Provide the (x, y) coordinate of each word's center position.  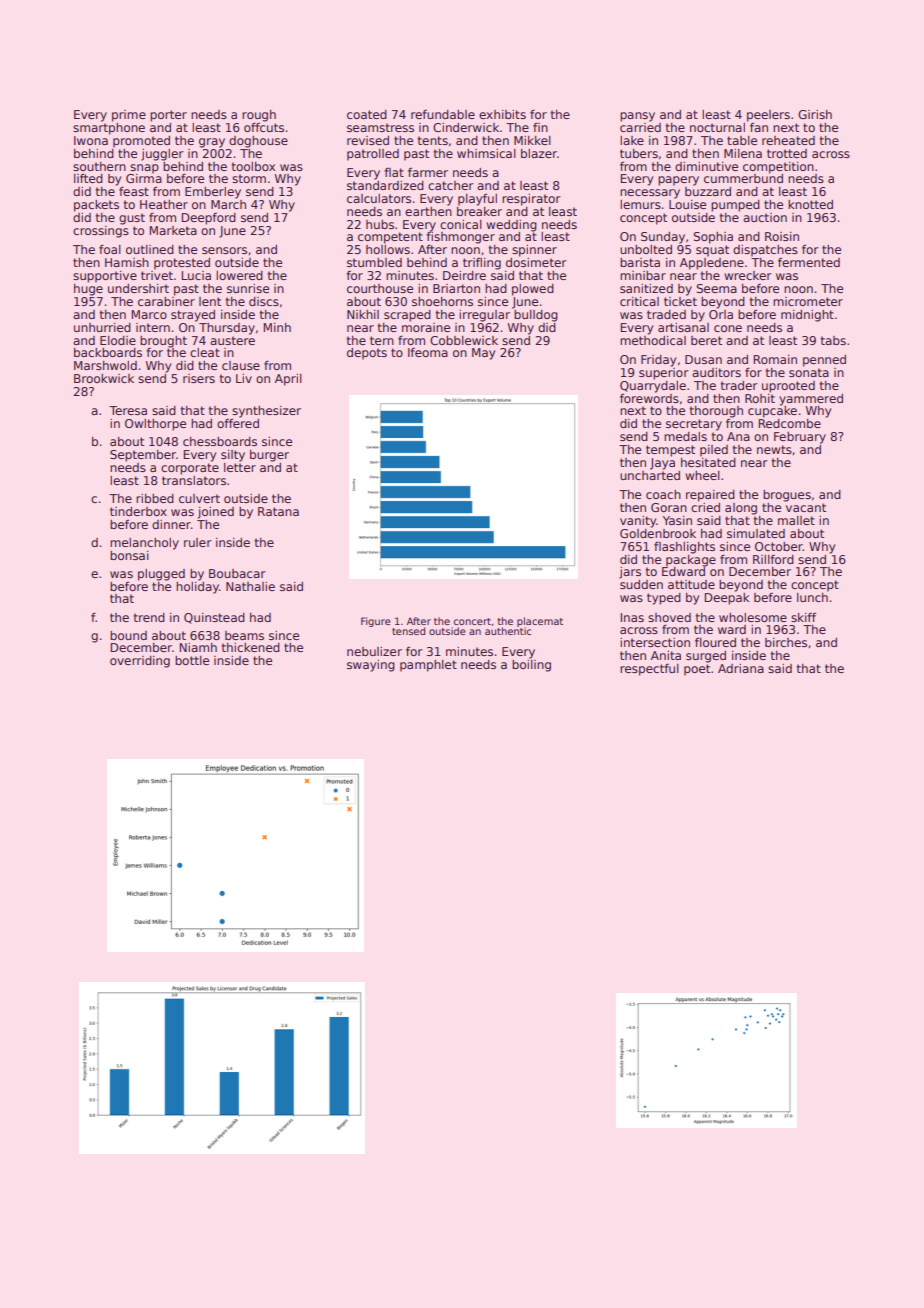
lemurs (640, 204)
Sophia (713, 238)
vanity (638, 522)
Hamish (127, 262)
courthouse (380, 288)
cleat (205, 352)
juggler (162, 155)
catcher (451, 185)
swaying (371, 666)
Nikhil (363, 314)
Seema (716, 288)
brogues (787, 496)
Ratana (278, 511)
